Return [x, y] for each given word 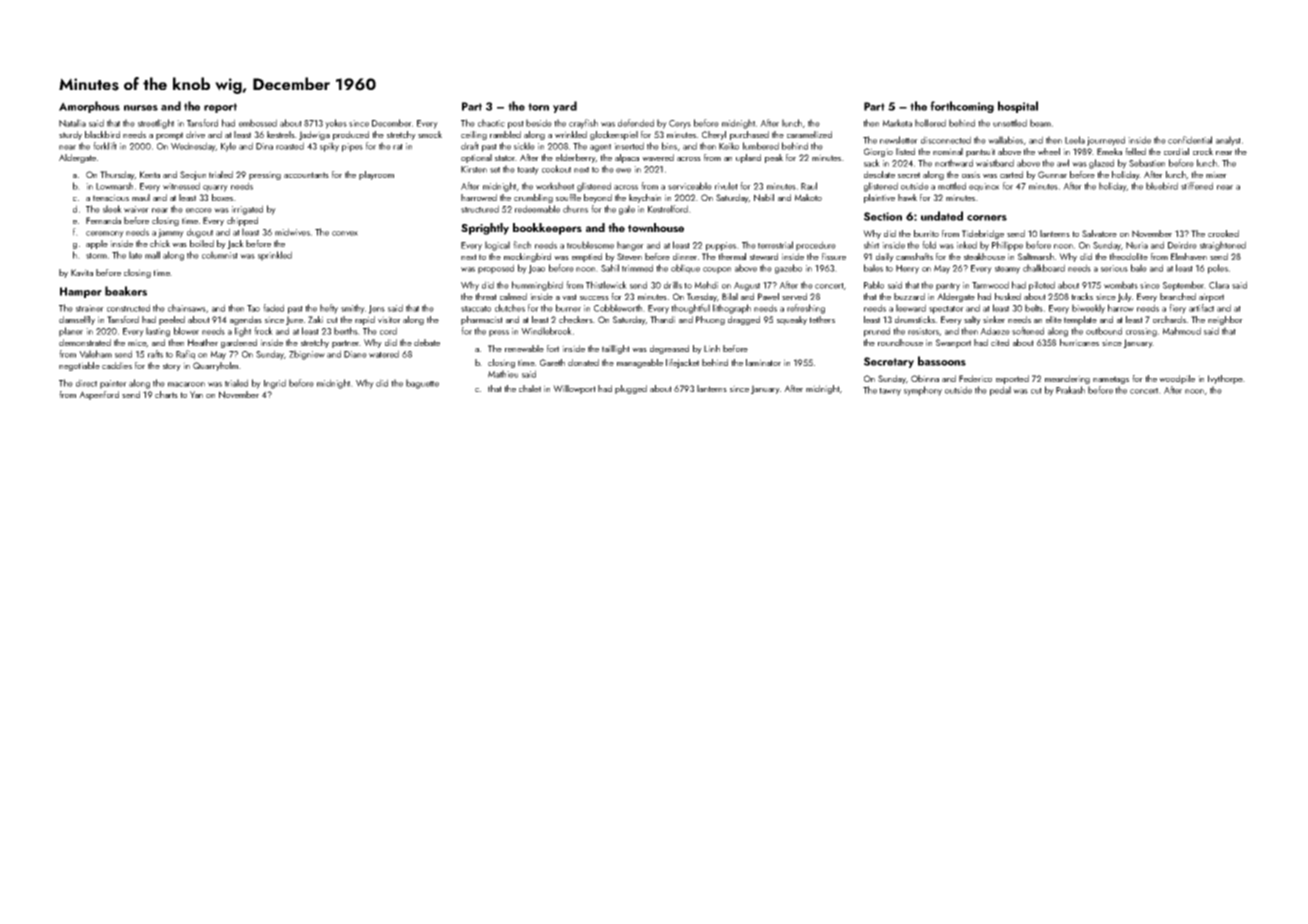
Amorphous [89, 107]
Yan [196, 394]
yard [565, 107]
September [1184, 286]
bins [669, 146]
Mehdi [706, 285]
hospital [1018, 107]
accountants [306, 175]
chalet [530, 388]
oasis [971, 174]
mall [152, 255]
